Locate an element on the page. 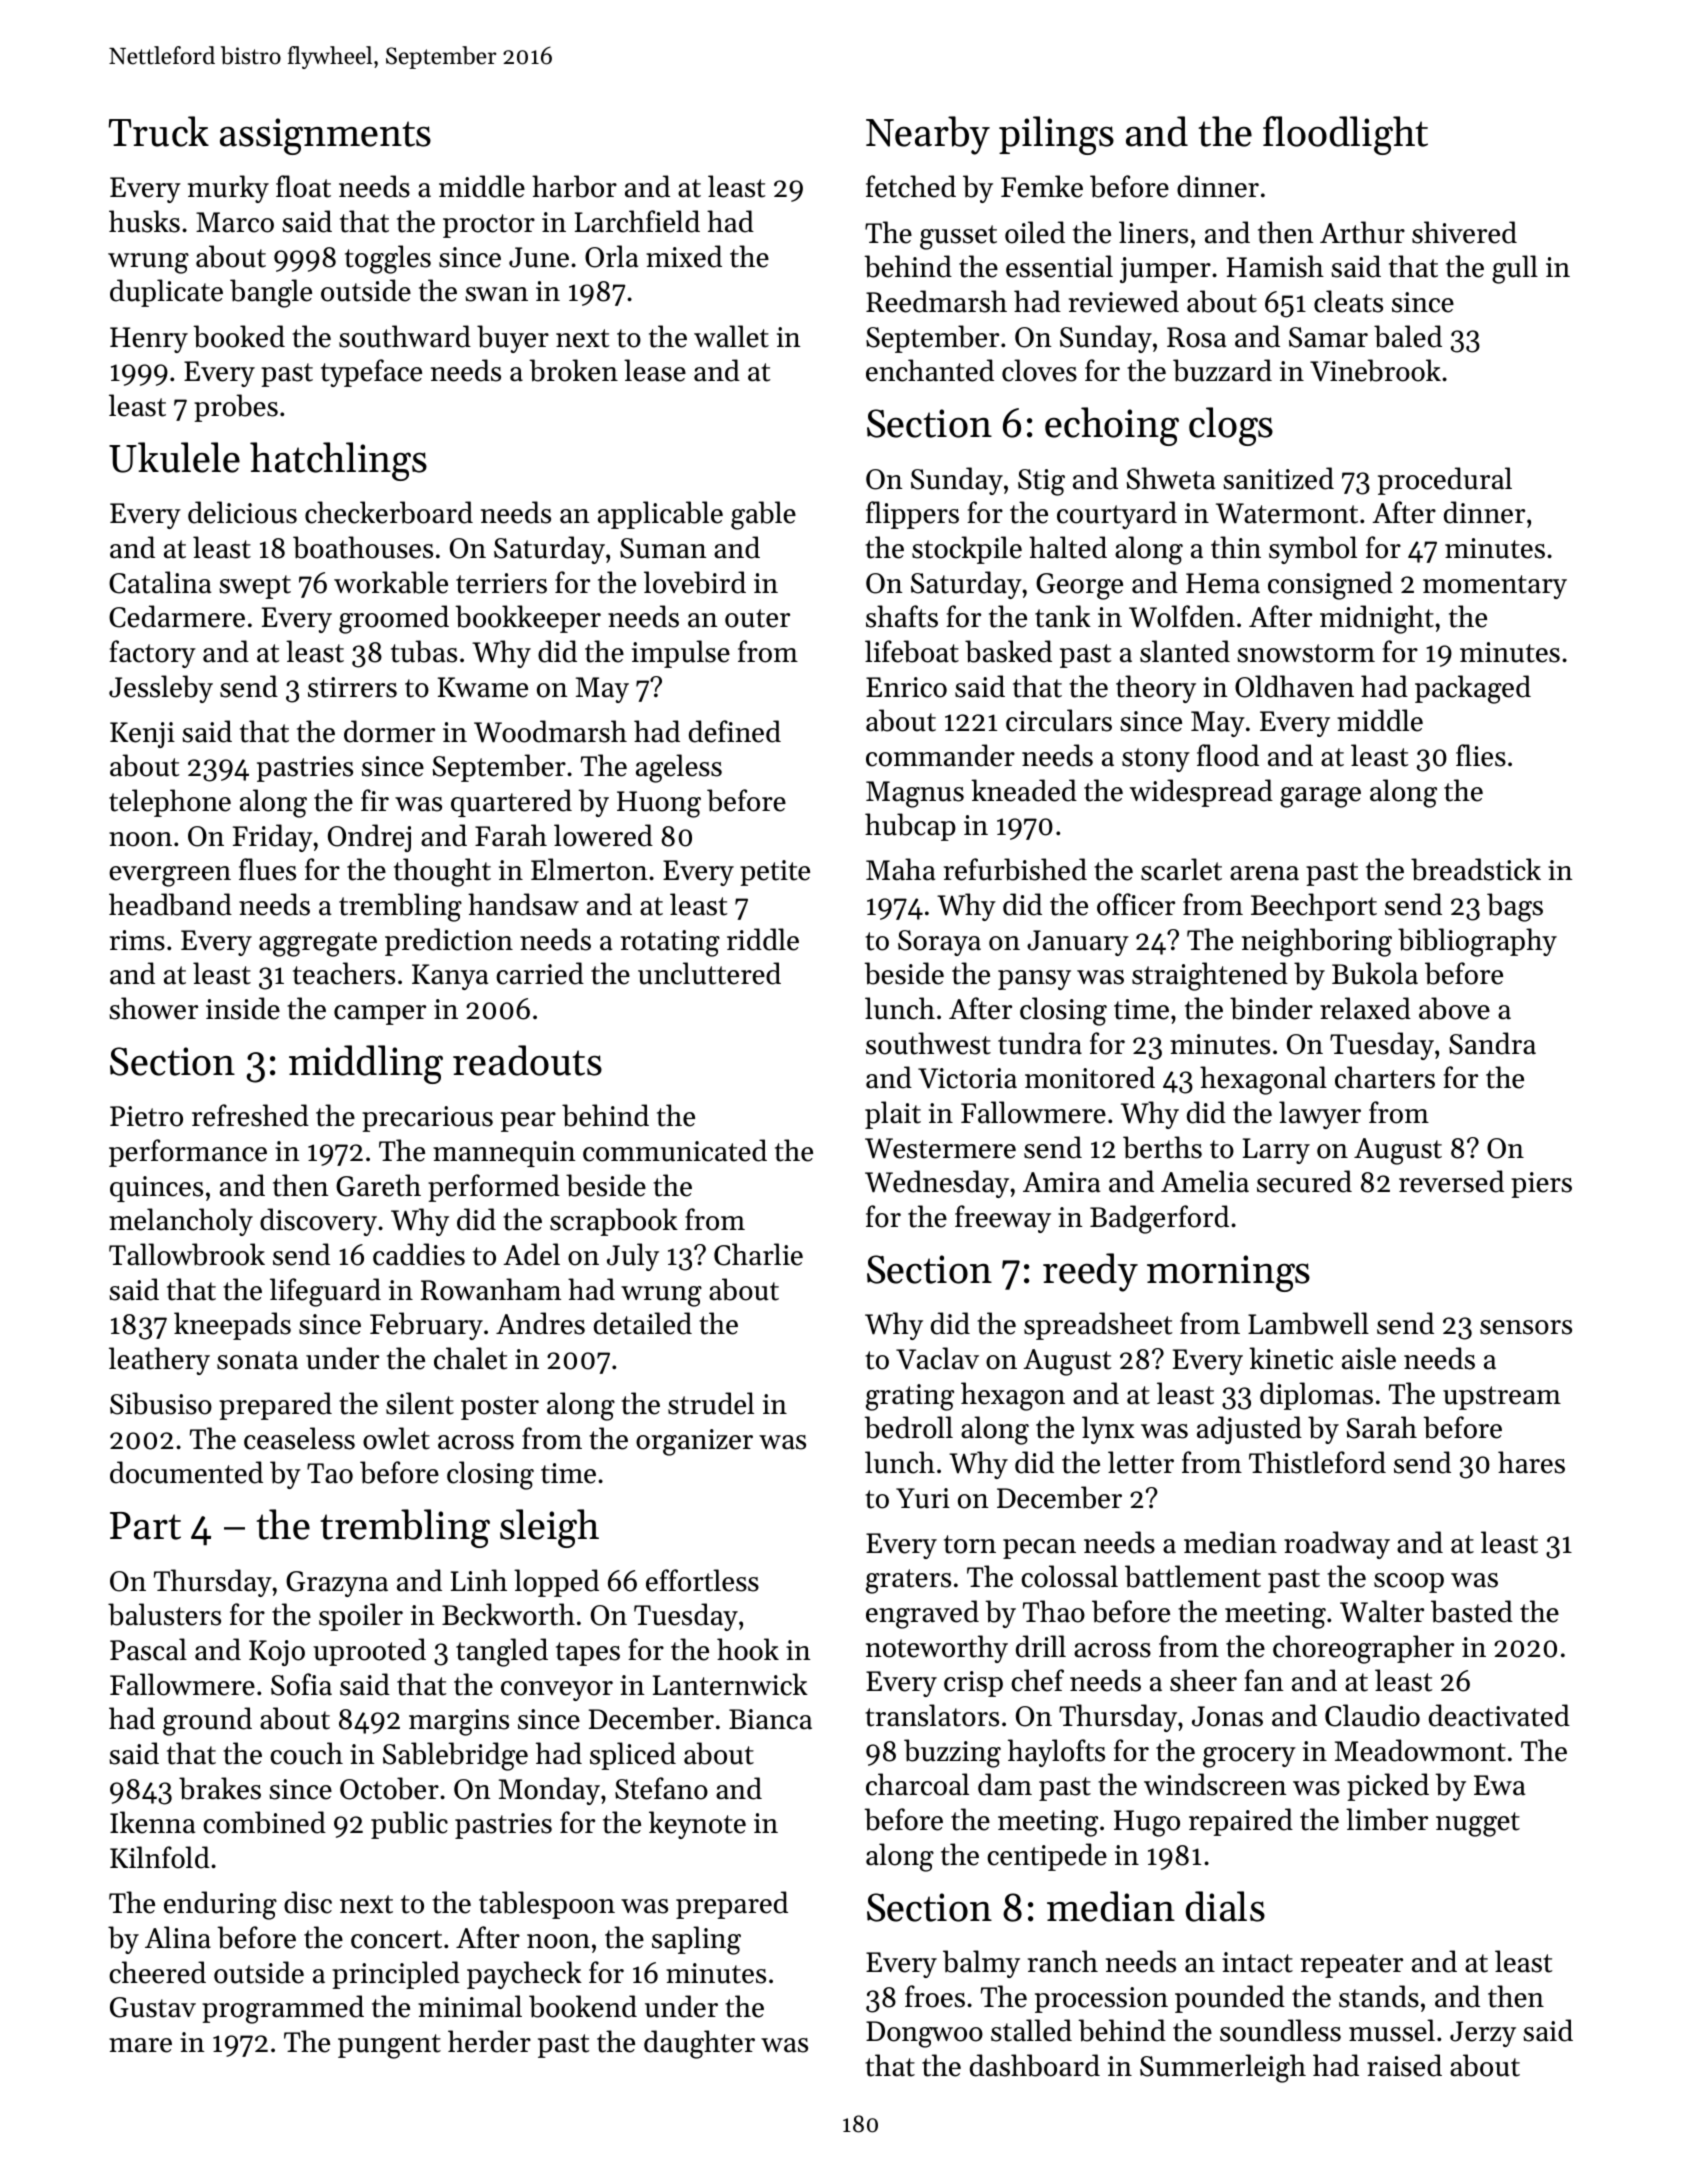 This image has height=2178, width=1683. silent is located at coordinates (420, 1403).
